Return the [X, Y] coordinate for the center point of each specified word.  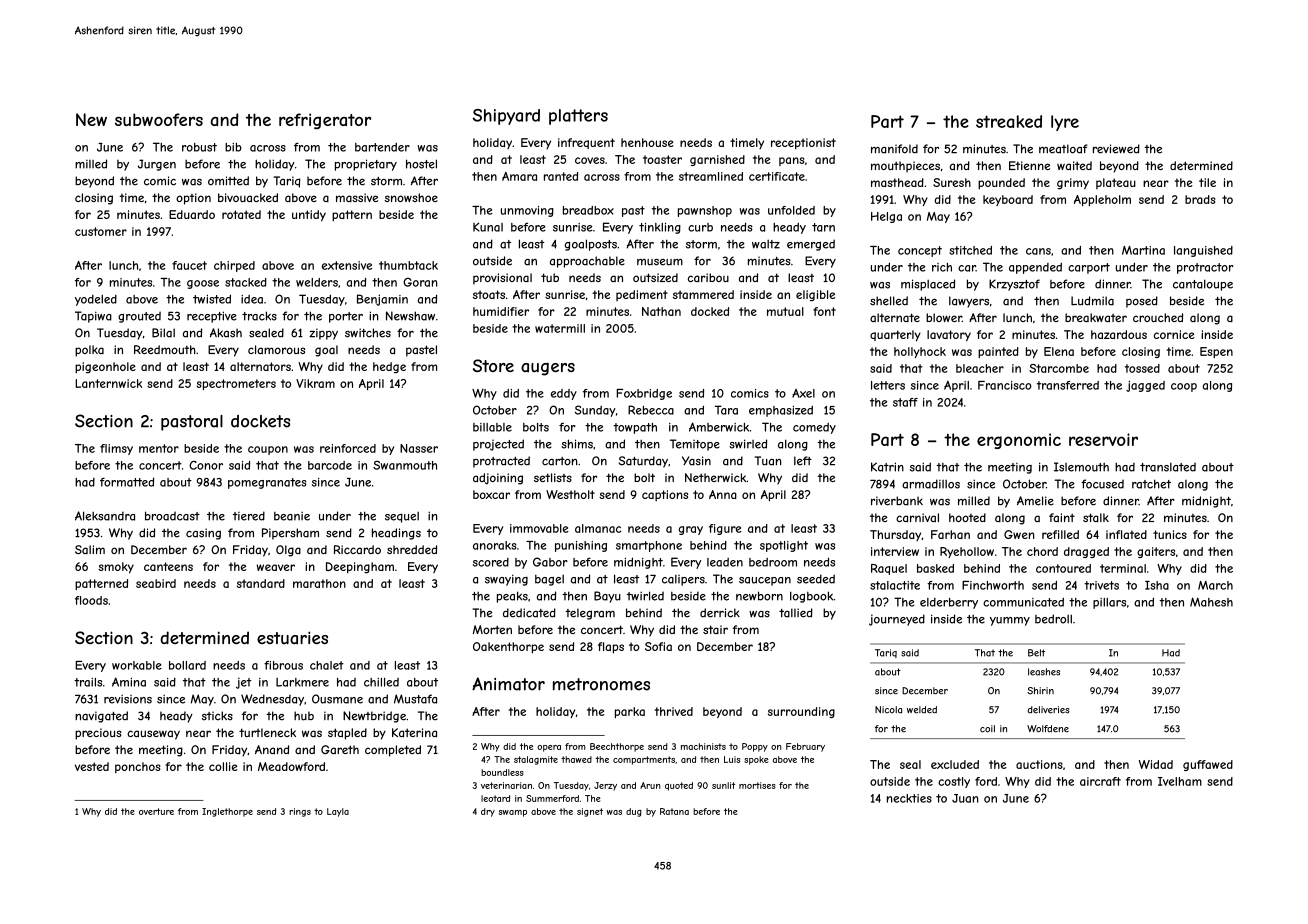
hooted [967, 517]
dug [634, 812]
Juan [965, 798]
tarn [823, 227]
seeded [816, 579]
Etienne [1029, 165]
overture [156, 811]
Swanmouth [405, 465]
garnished [717, 160]
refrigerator [325, 121]
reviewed [1116, 149]
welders [317, 282]
